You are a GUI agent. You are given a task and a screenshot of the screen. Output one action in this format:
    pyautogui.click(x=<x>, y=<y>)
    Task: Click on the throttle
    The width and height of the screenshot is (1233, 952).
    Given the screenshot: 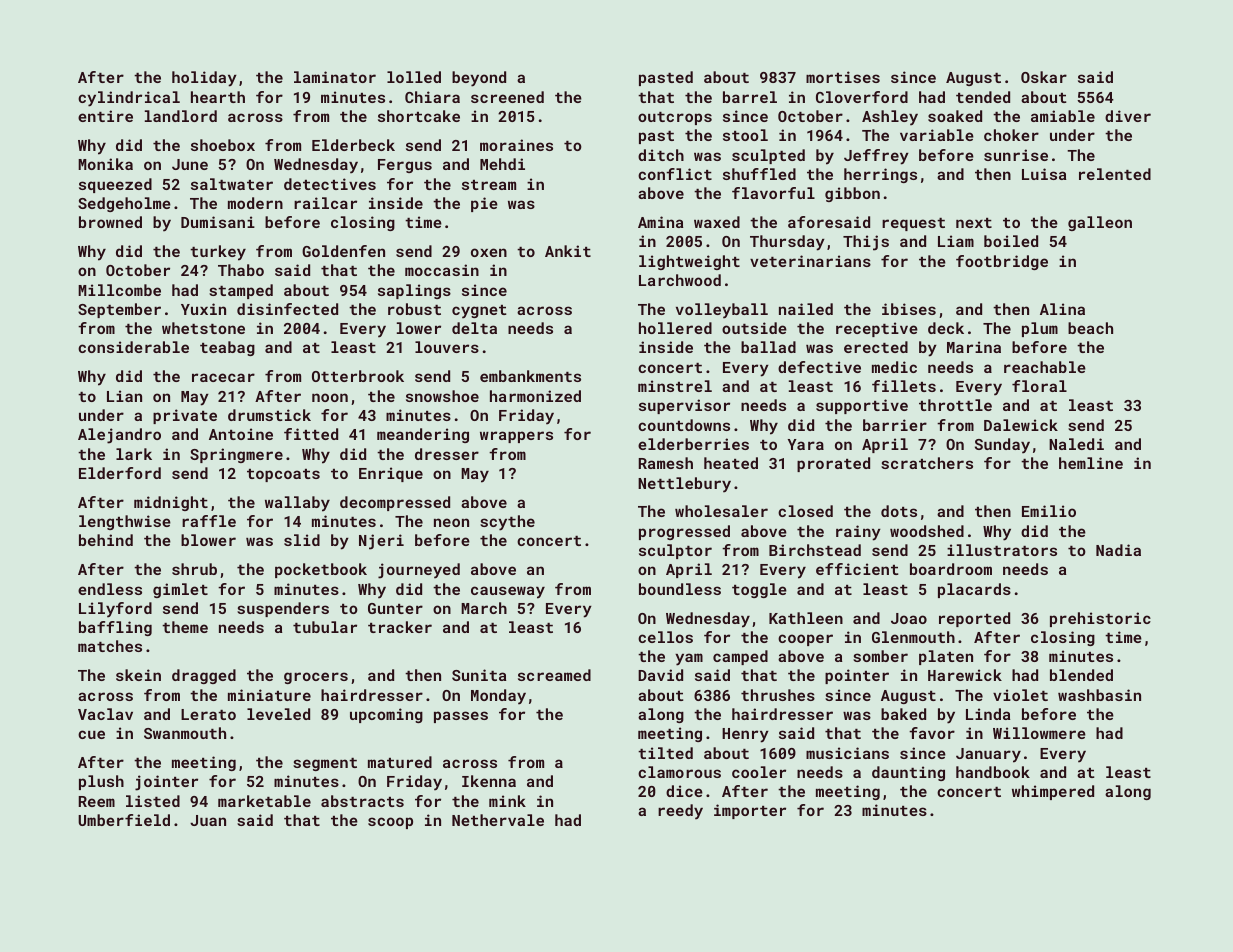 What is the action you would take?
    pyautogui.click(x=955, y=405)
